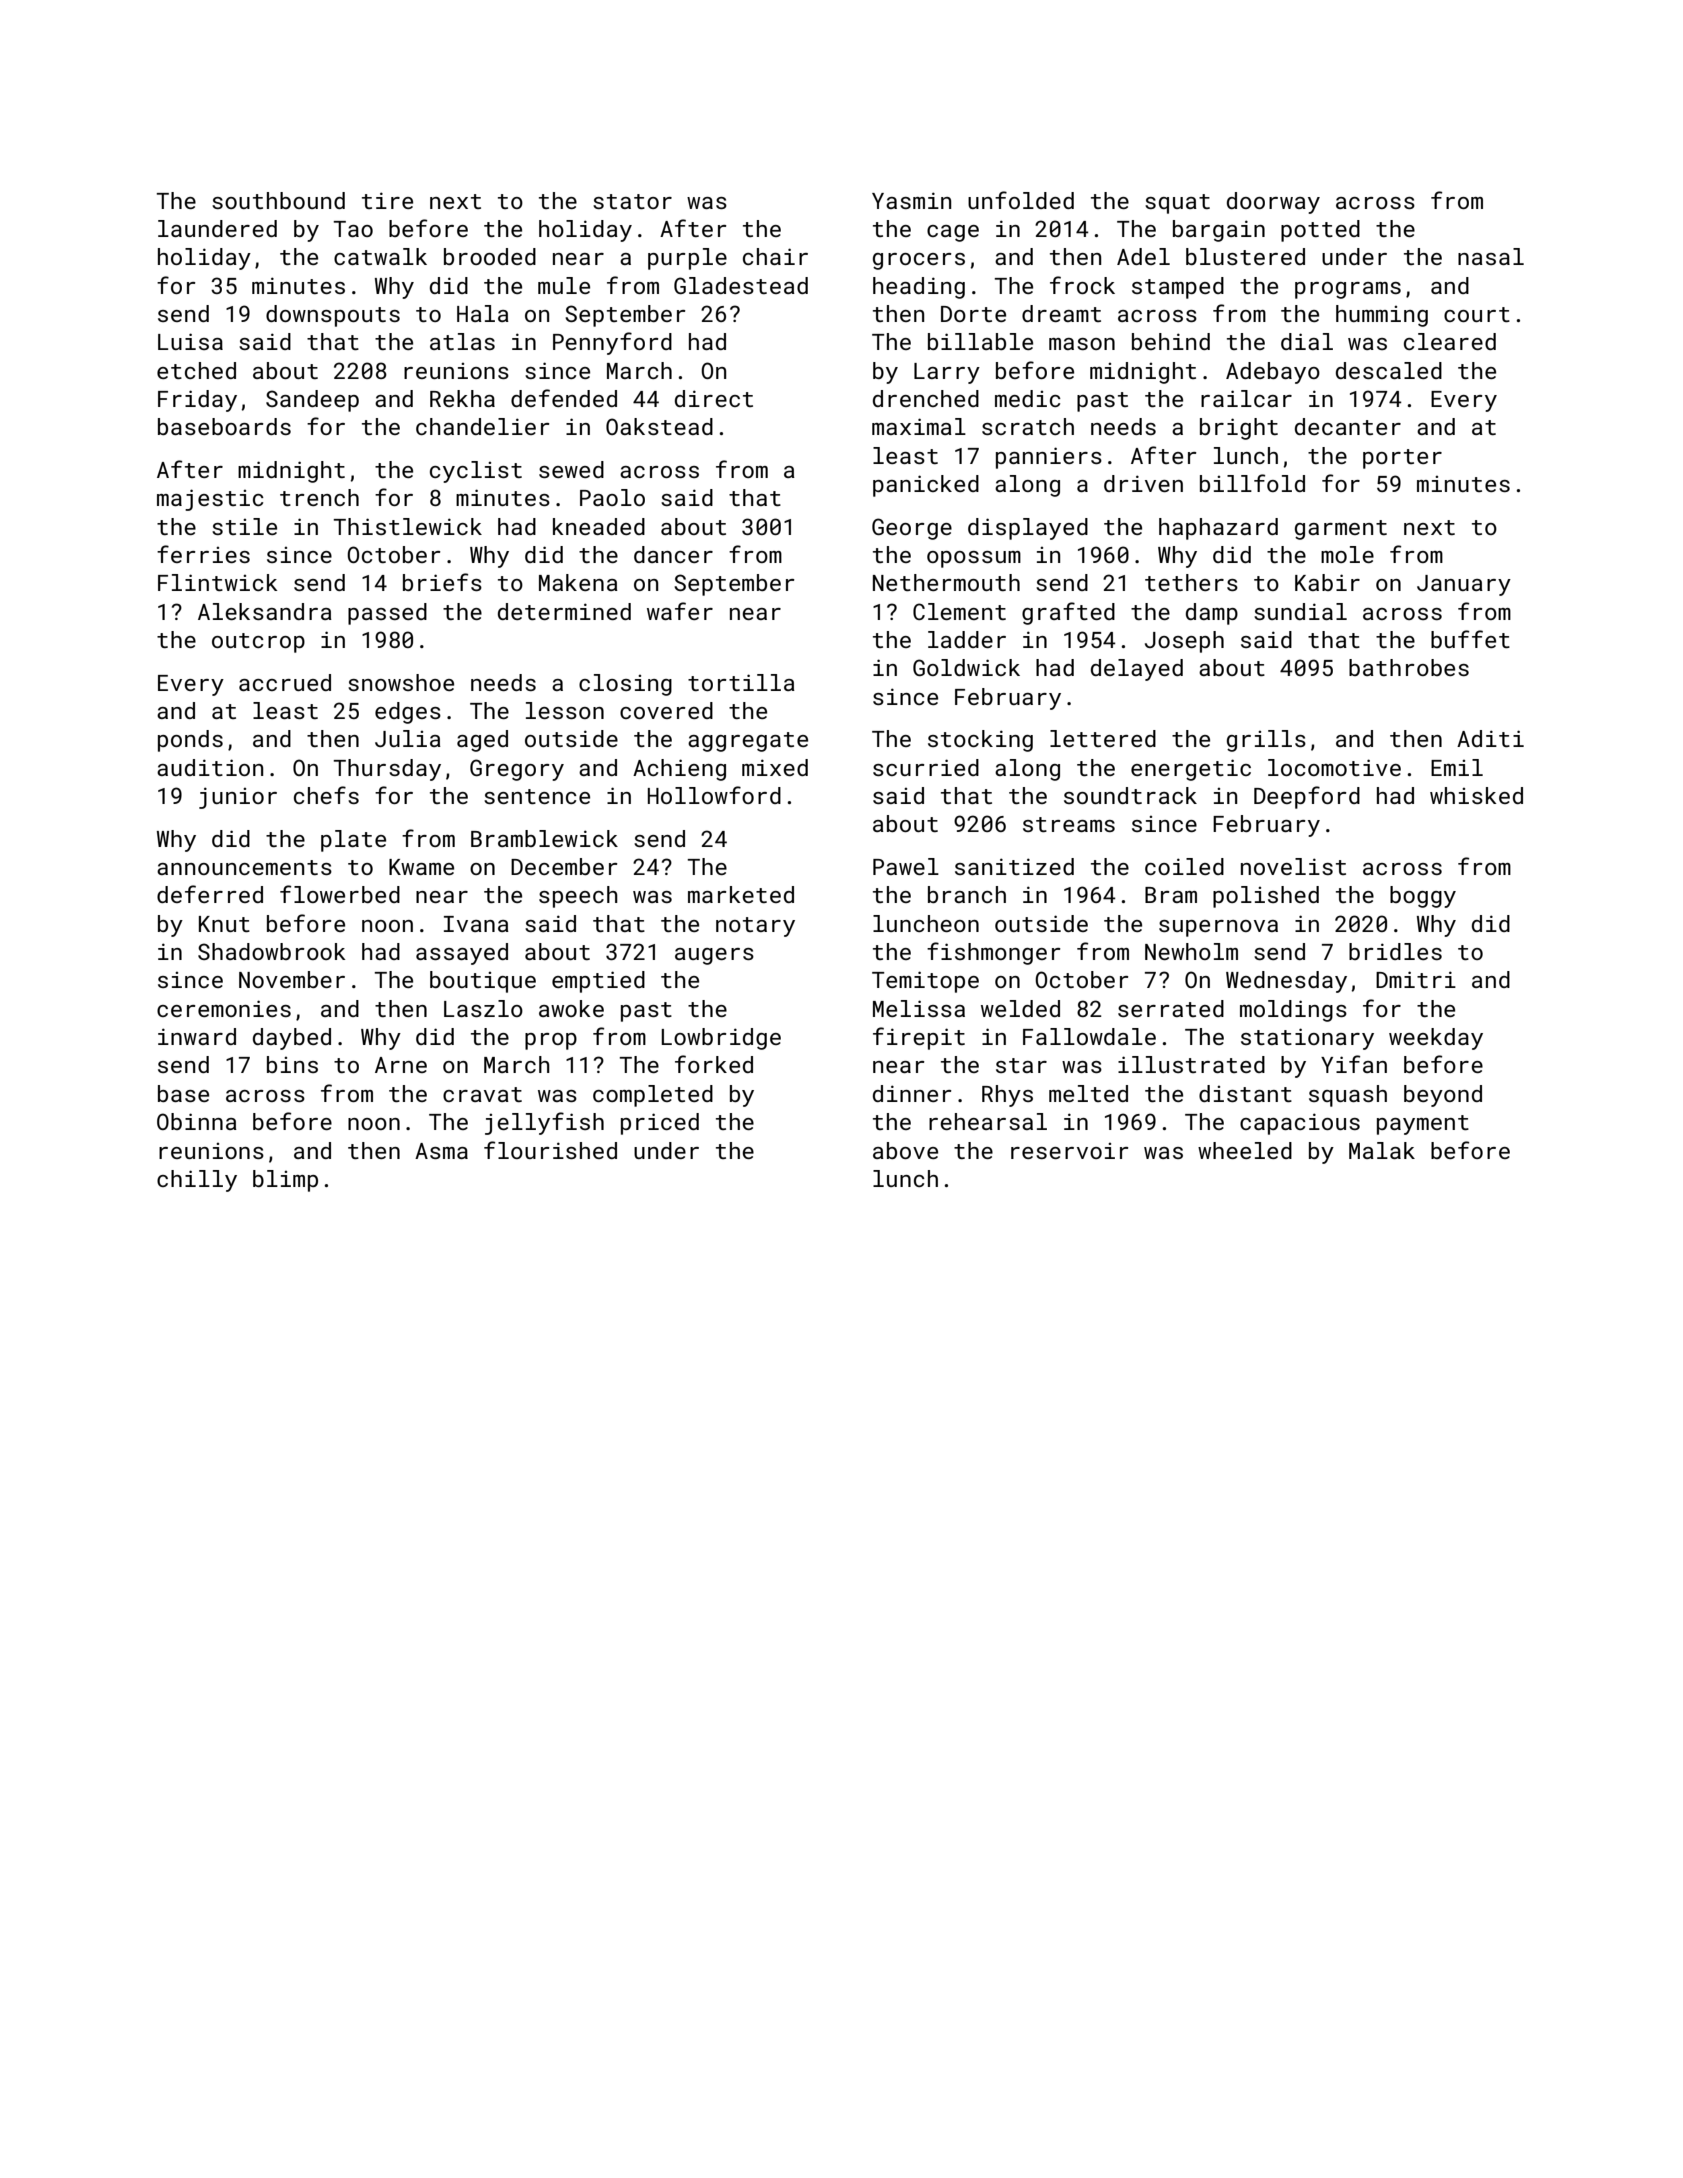  Describe the element at coordinates (666, 710) in the screenshot. I see `covered` at that location.
